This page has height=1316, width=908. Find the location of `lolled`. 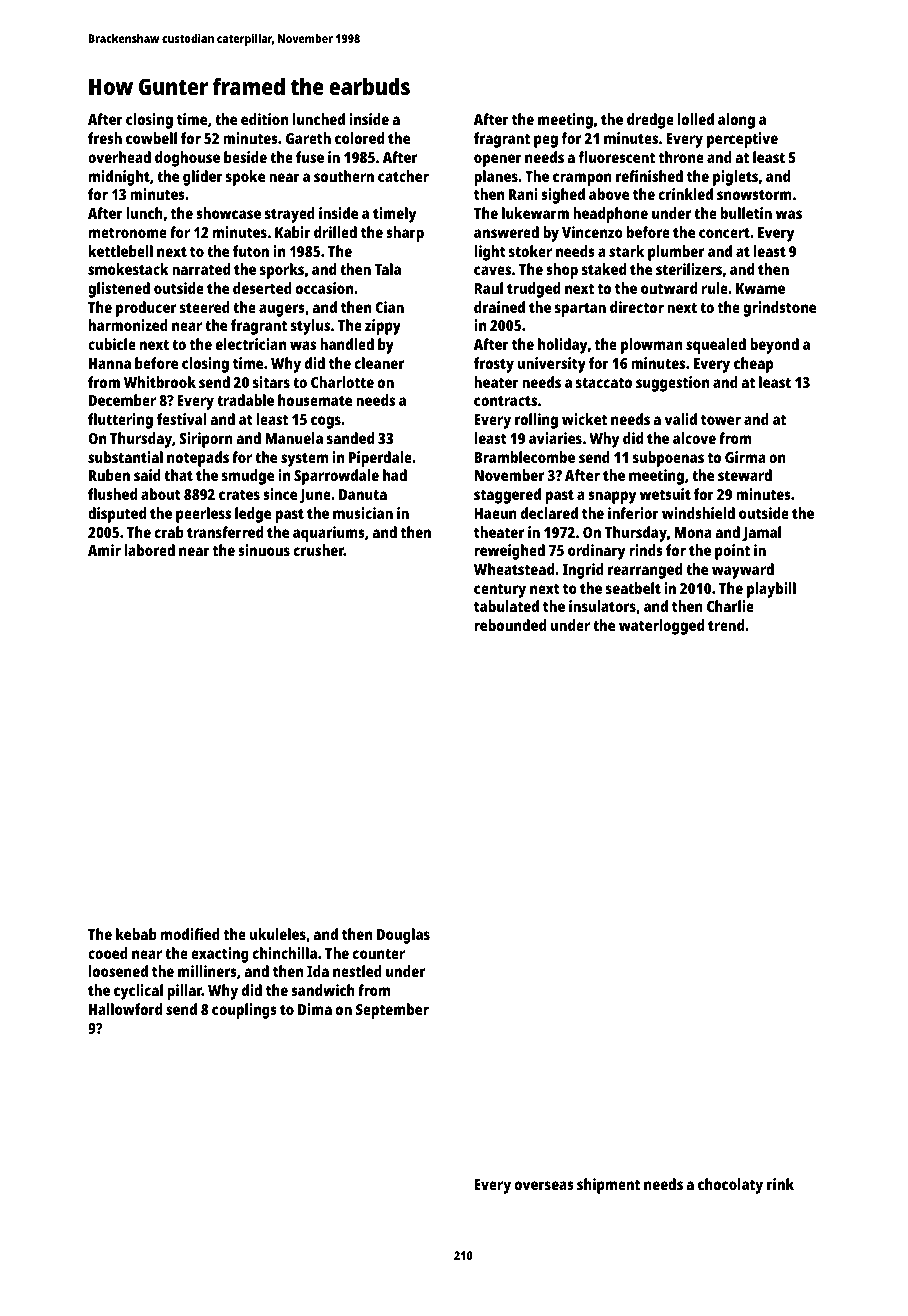

lolled is located at coordinates (696, 119).
